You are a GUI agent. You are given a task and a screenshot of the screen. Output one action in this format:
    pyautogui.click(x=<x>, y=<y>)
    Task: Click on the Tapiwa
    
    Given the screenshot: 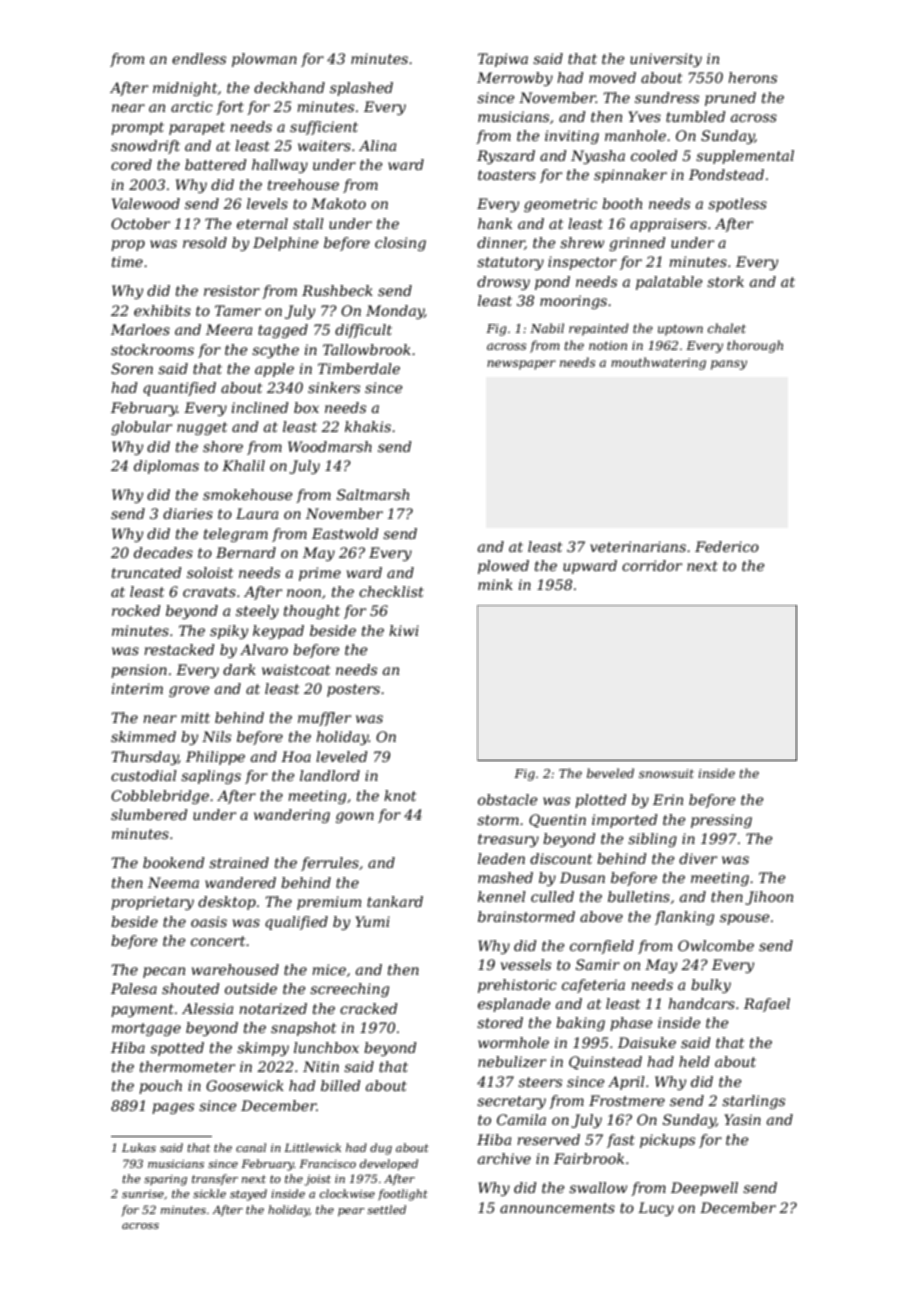 What is the action you would take?
    pyautogui.click(x=503, y=60)
